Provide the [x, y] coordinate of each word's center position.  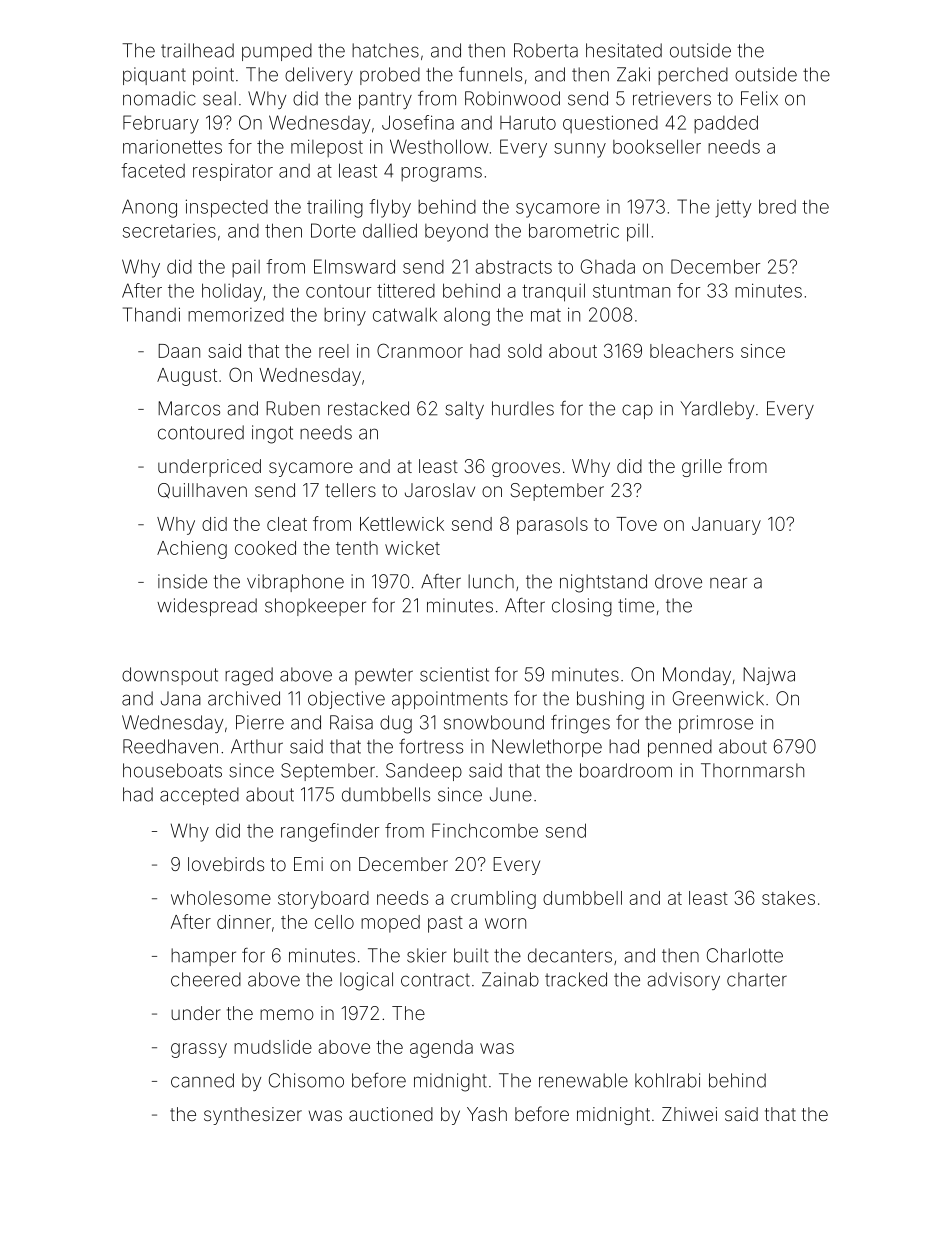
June [511, 794]
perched [693, 76]
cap [637, 411]
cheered [206, 979]
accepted [199, 796]
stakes [788, 898]
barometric [574, 230]
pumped [277, 52]
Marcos [189, 408]
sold [525, 351]
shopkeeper [315, 607]
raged [249, 676]
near [728, 583]
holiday [232, 292]
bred [777, 206]
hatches [385, 50]
